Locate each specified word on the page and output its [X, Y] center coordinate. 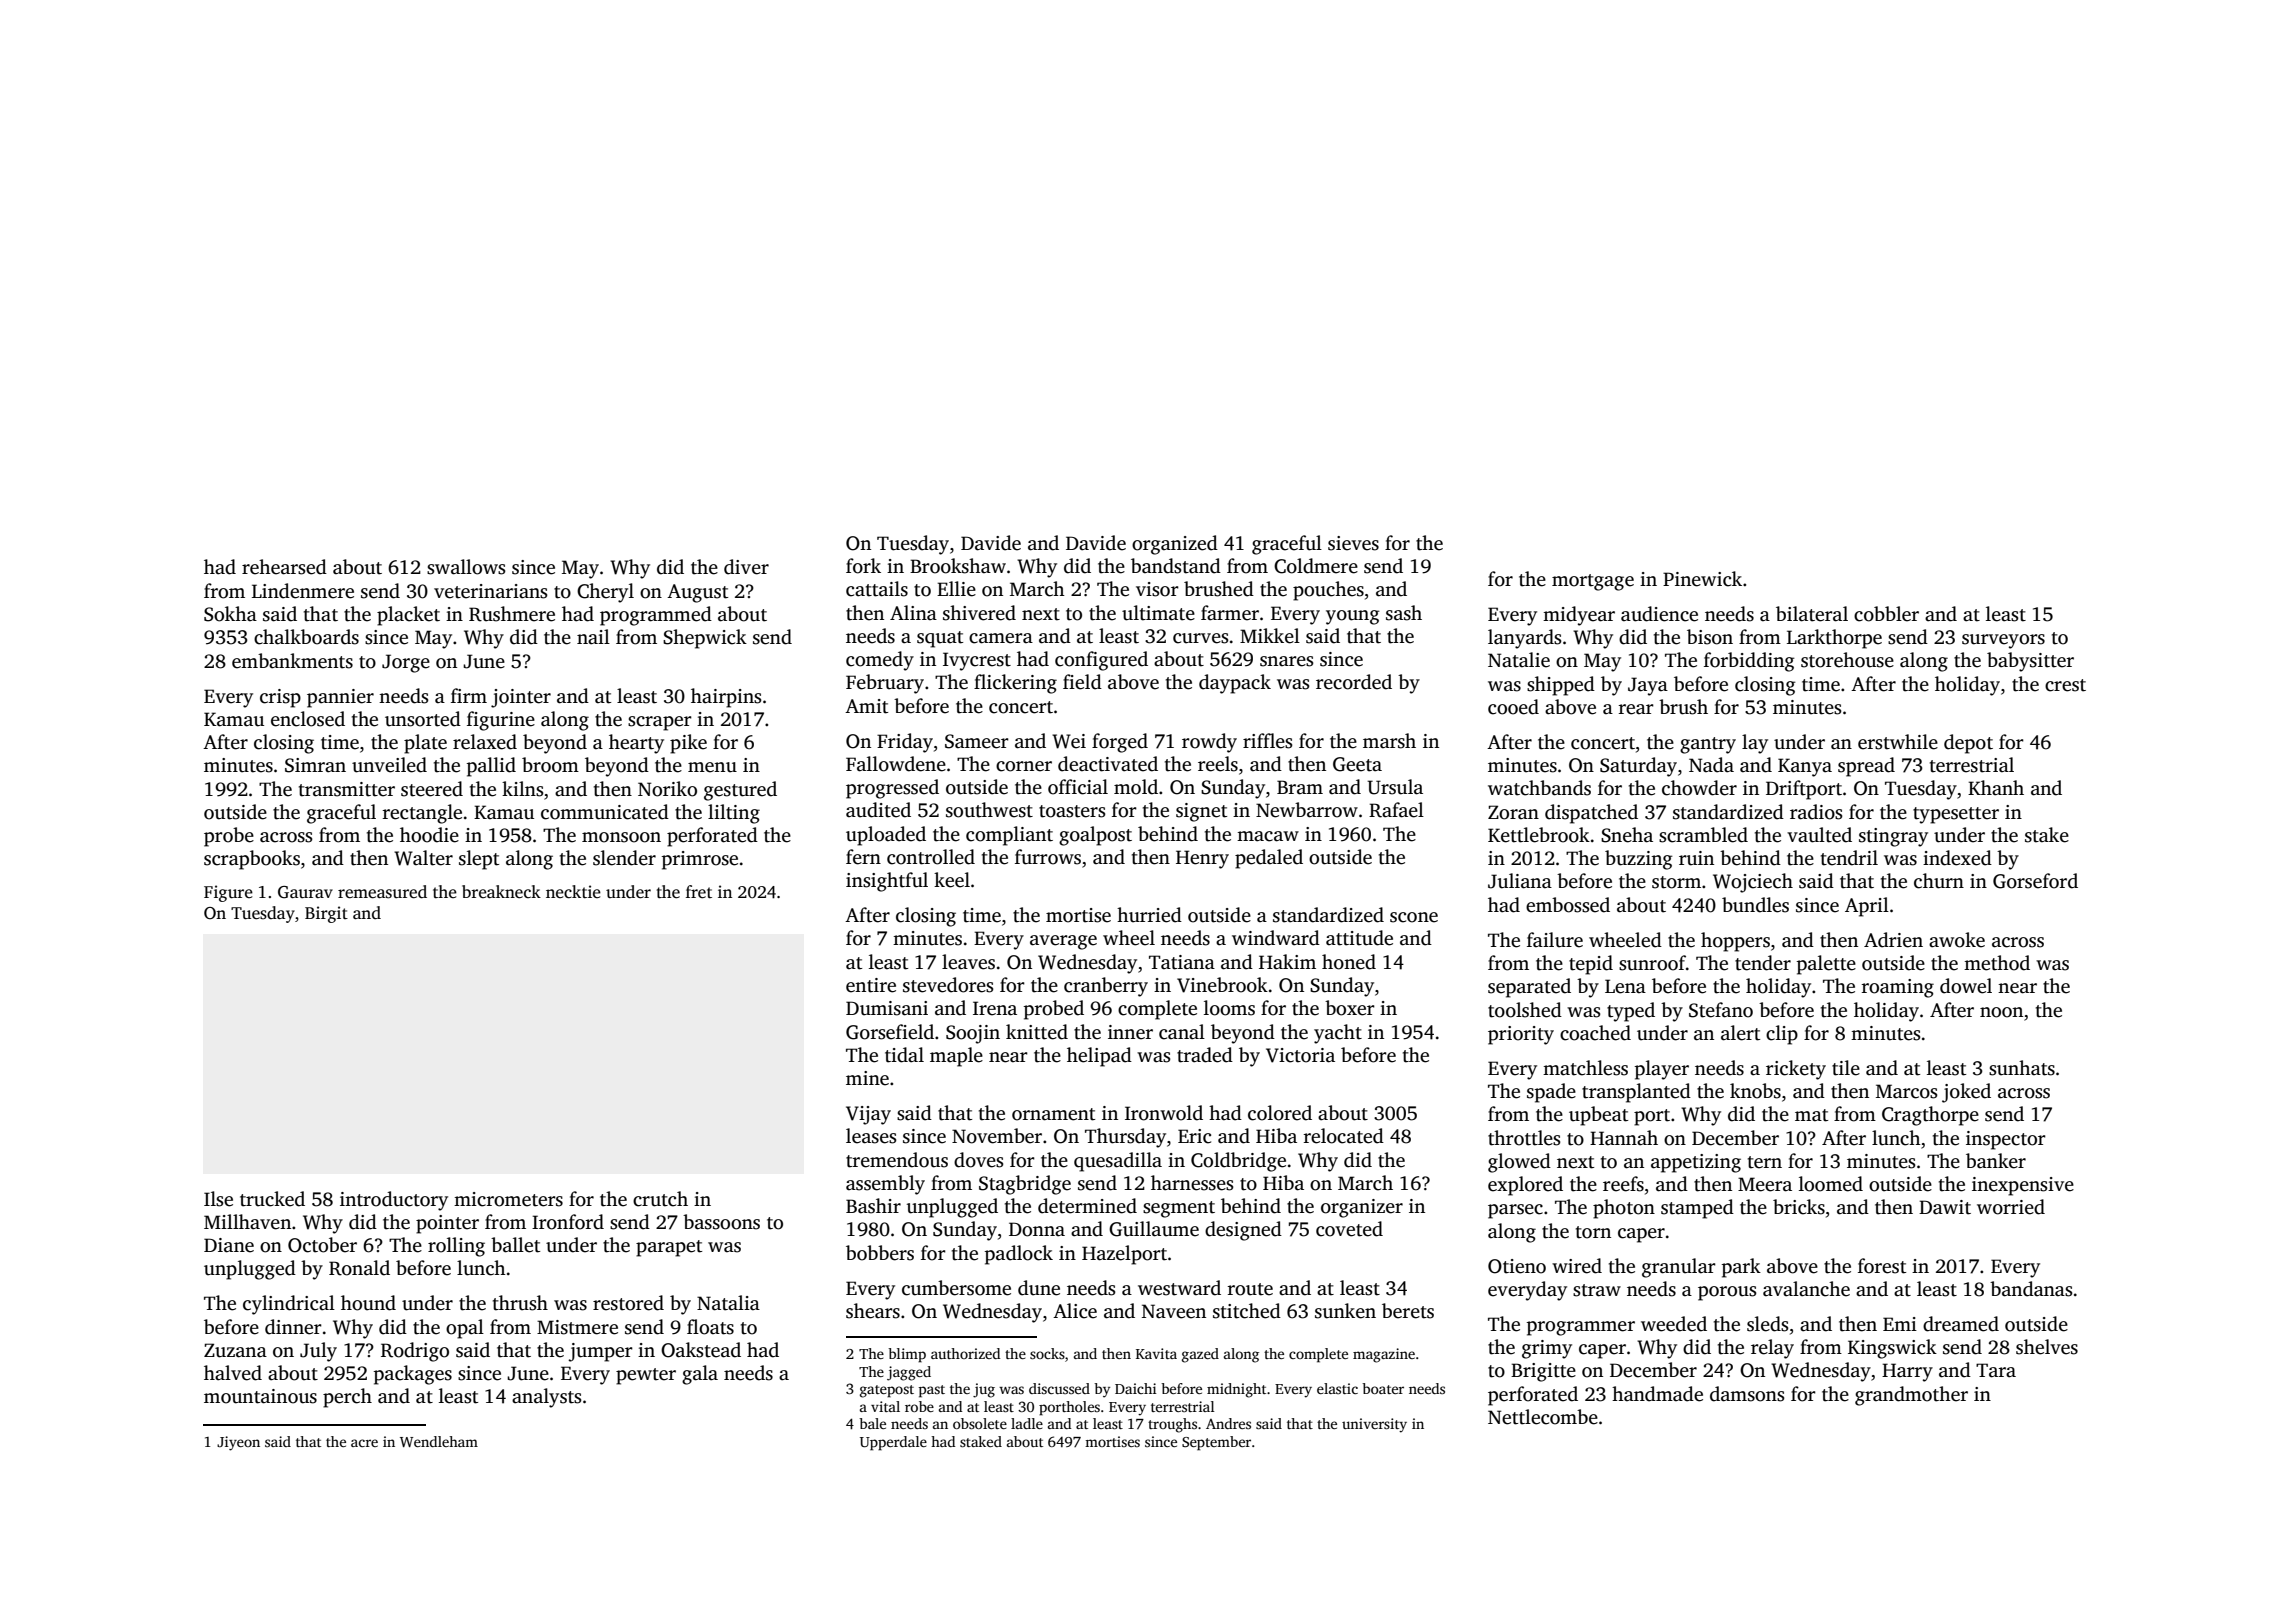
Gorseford [2035, 881]
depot [1968, 744]
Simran [315, 765]
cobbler [1886, 614]
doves [978, 1160]
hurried [1149, 915]
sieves [1353, 543]
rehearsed [284, 567]
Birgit [326, 914]
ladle [1027, 1423]
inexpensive [2023, 1186]
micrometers [508, 1199]
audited [878, 810]
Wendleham [439, 1441]
